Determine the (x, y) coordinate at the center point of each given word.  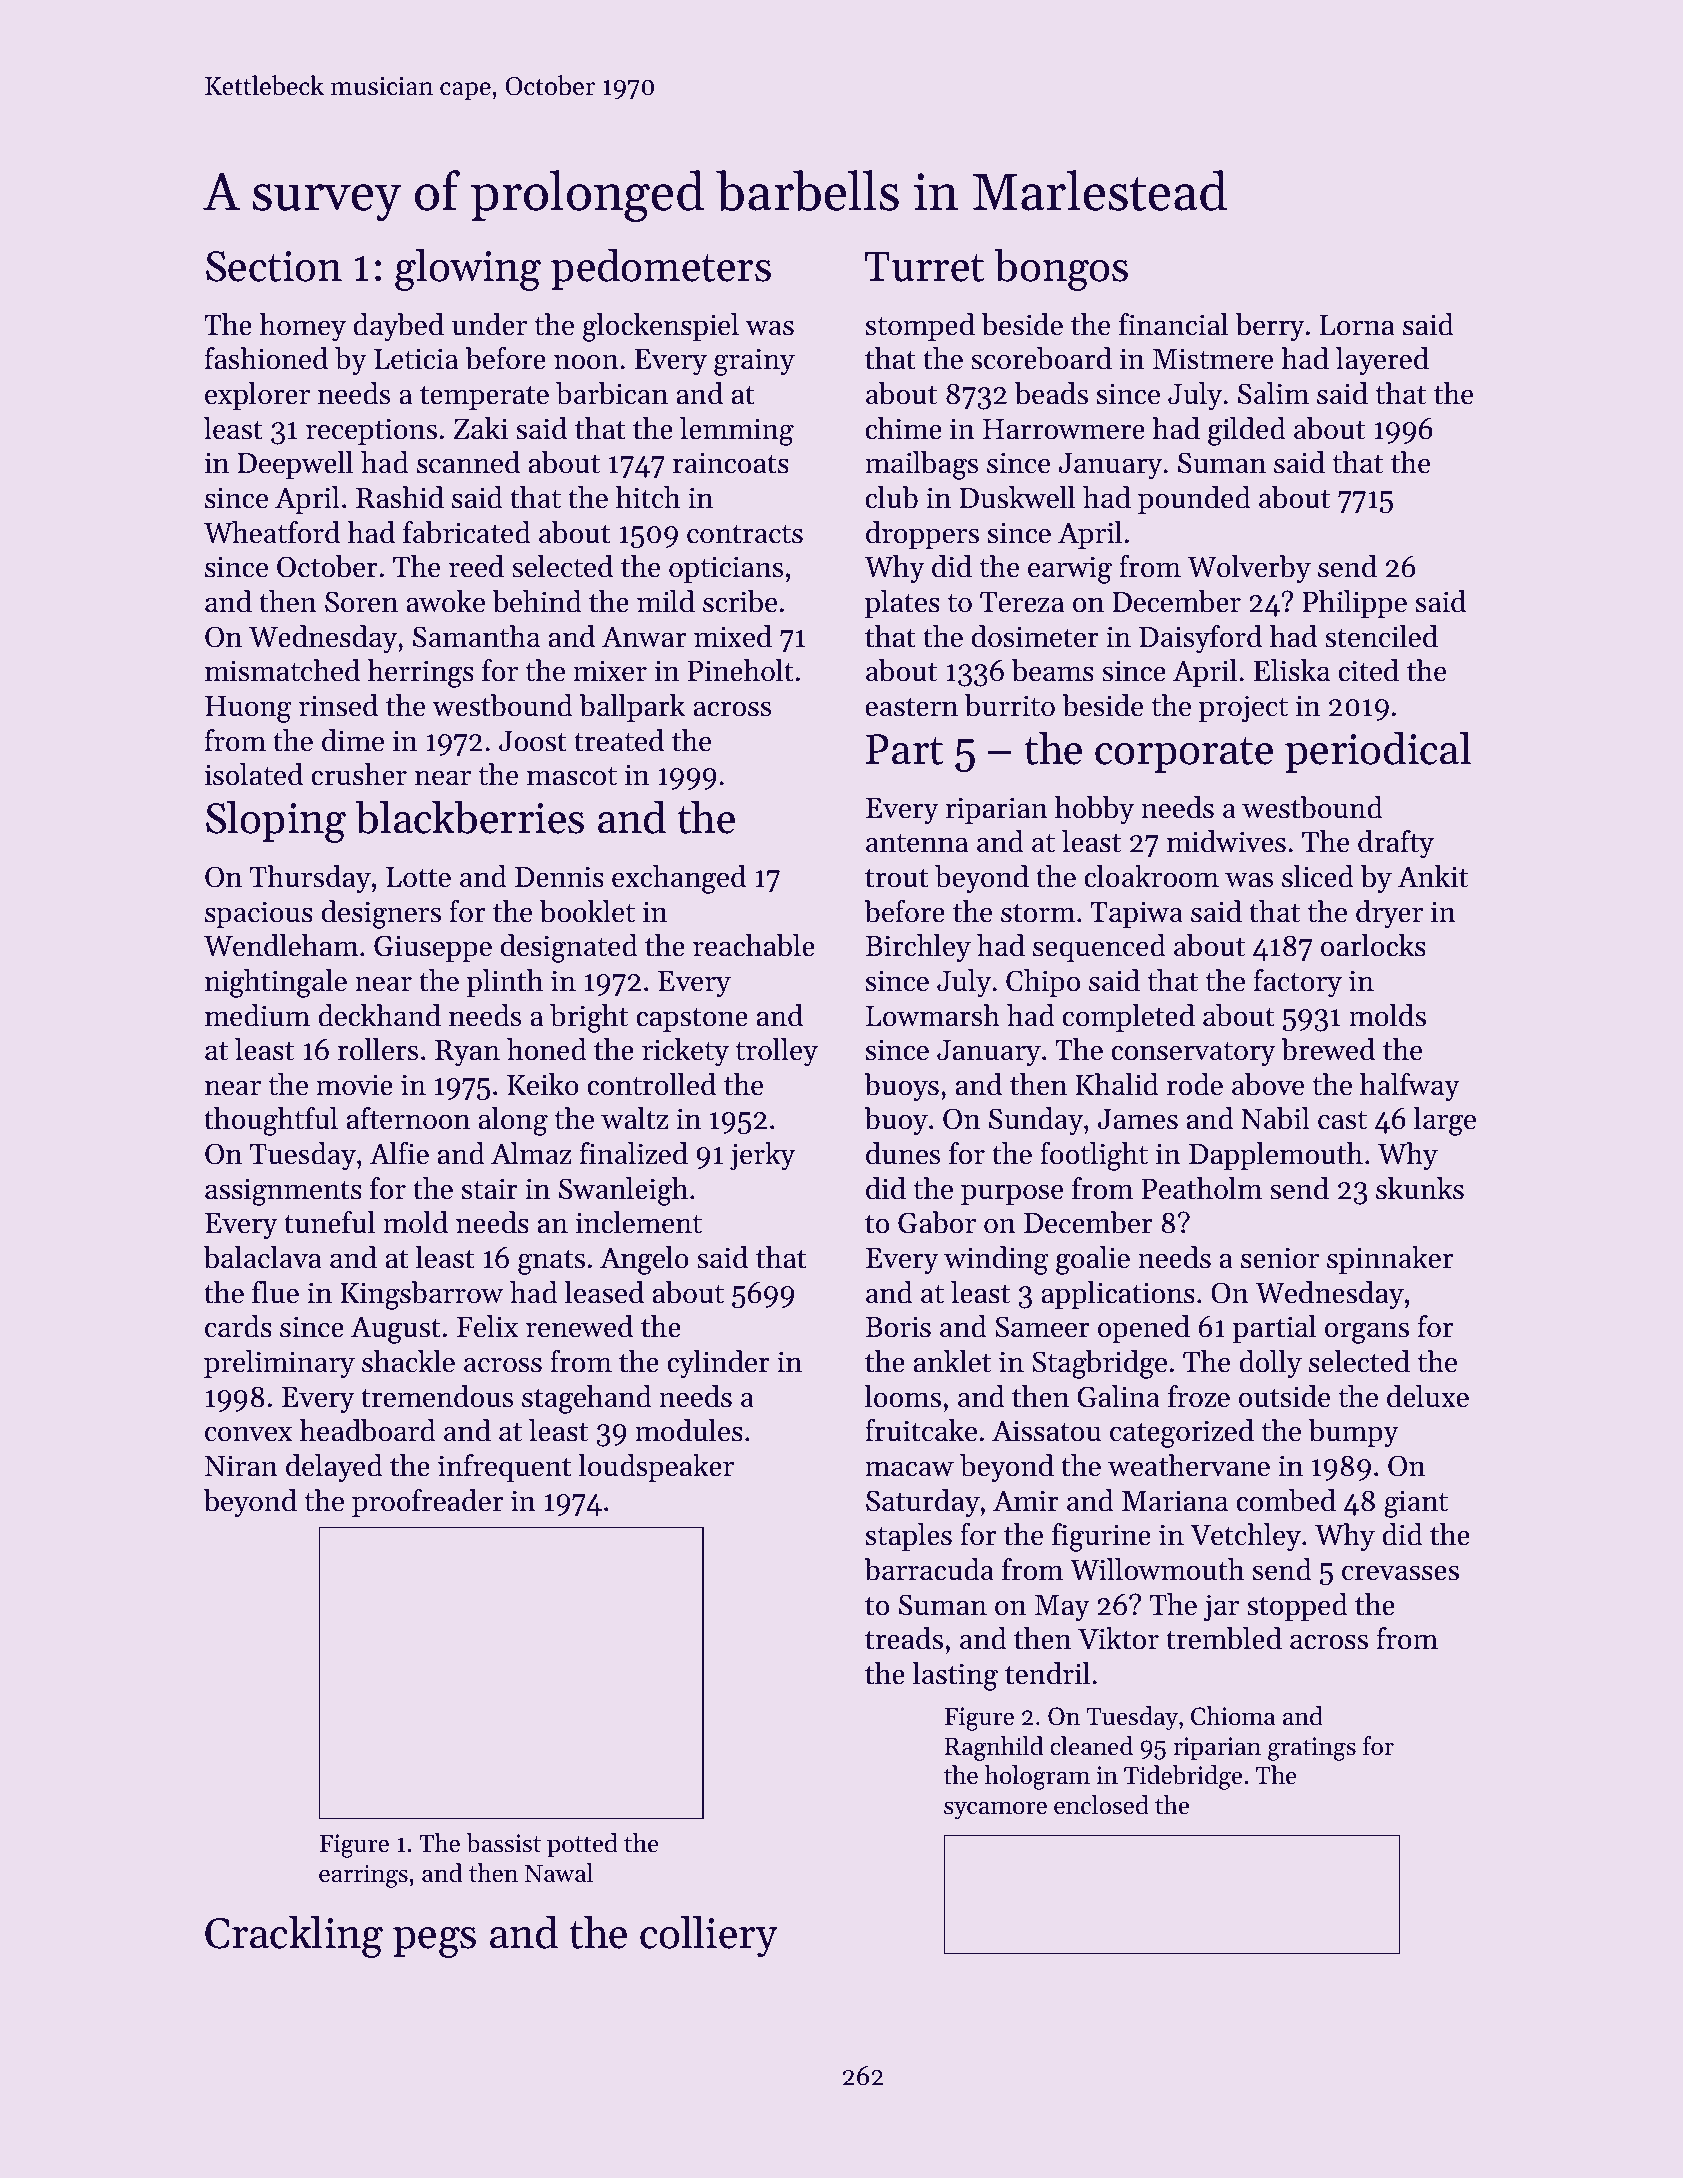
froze (1199, 1396)
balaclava (262, 1257)
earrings (363, 1876)
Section (274, 266)
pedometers (661, 269)
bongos (1061, 269)
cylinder (718, 1364)
